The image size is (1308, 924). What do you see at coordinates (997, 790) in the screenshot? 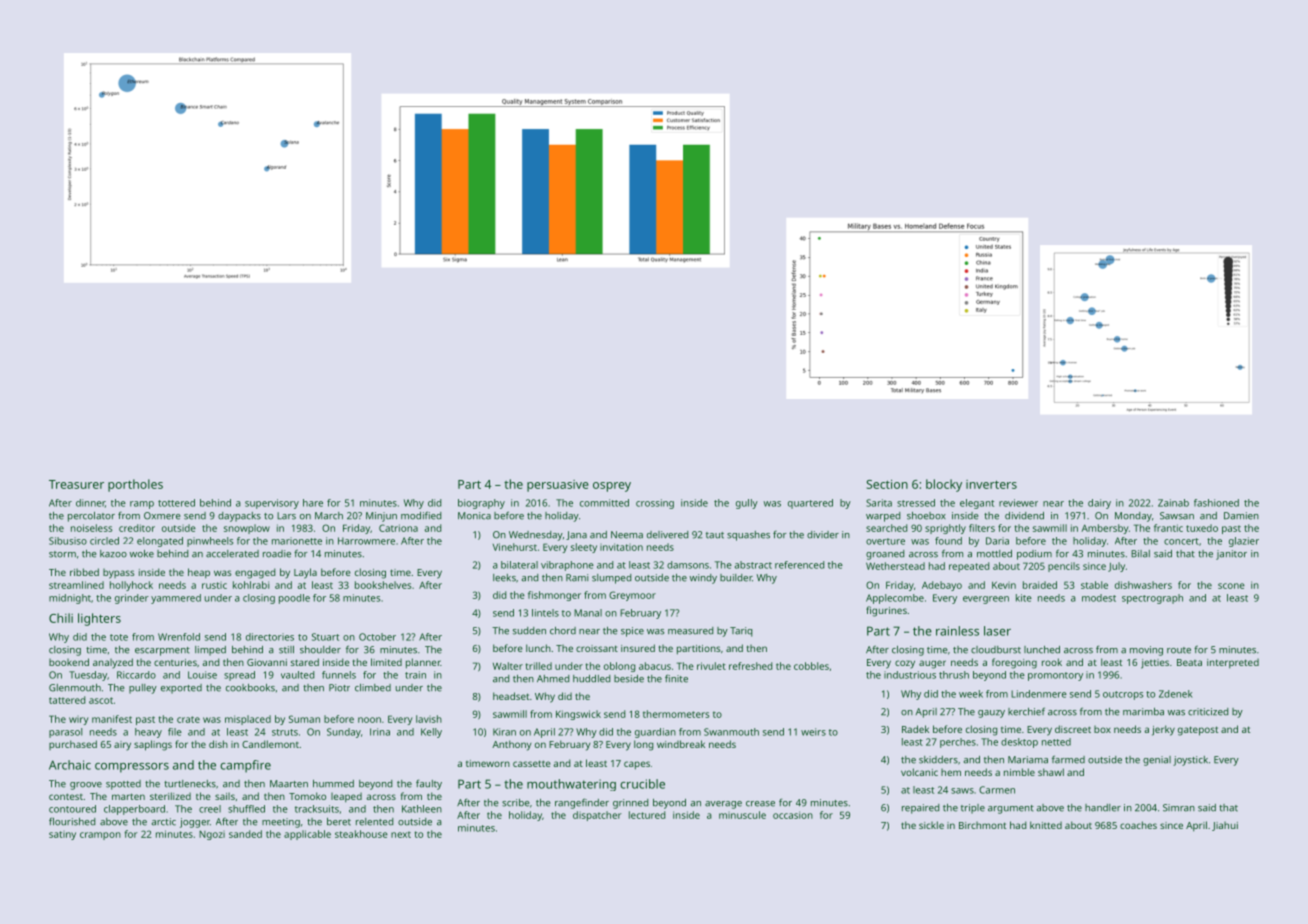
I see `Carmen` at bounding box center [997, 790].
